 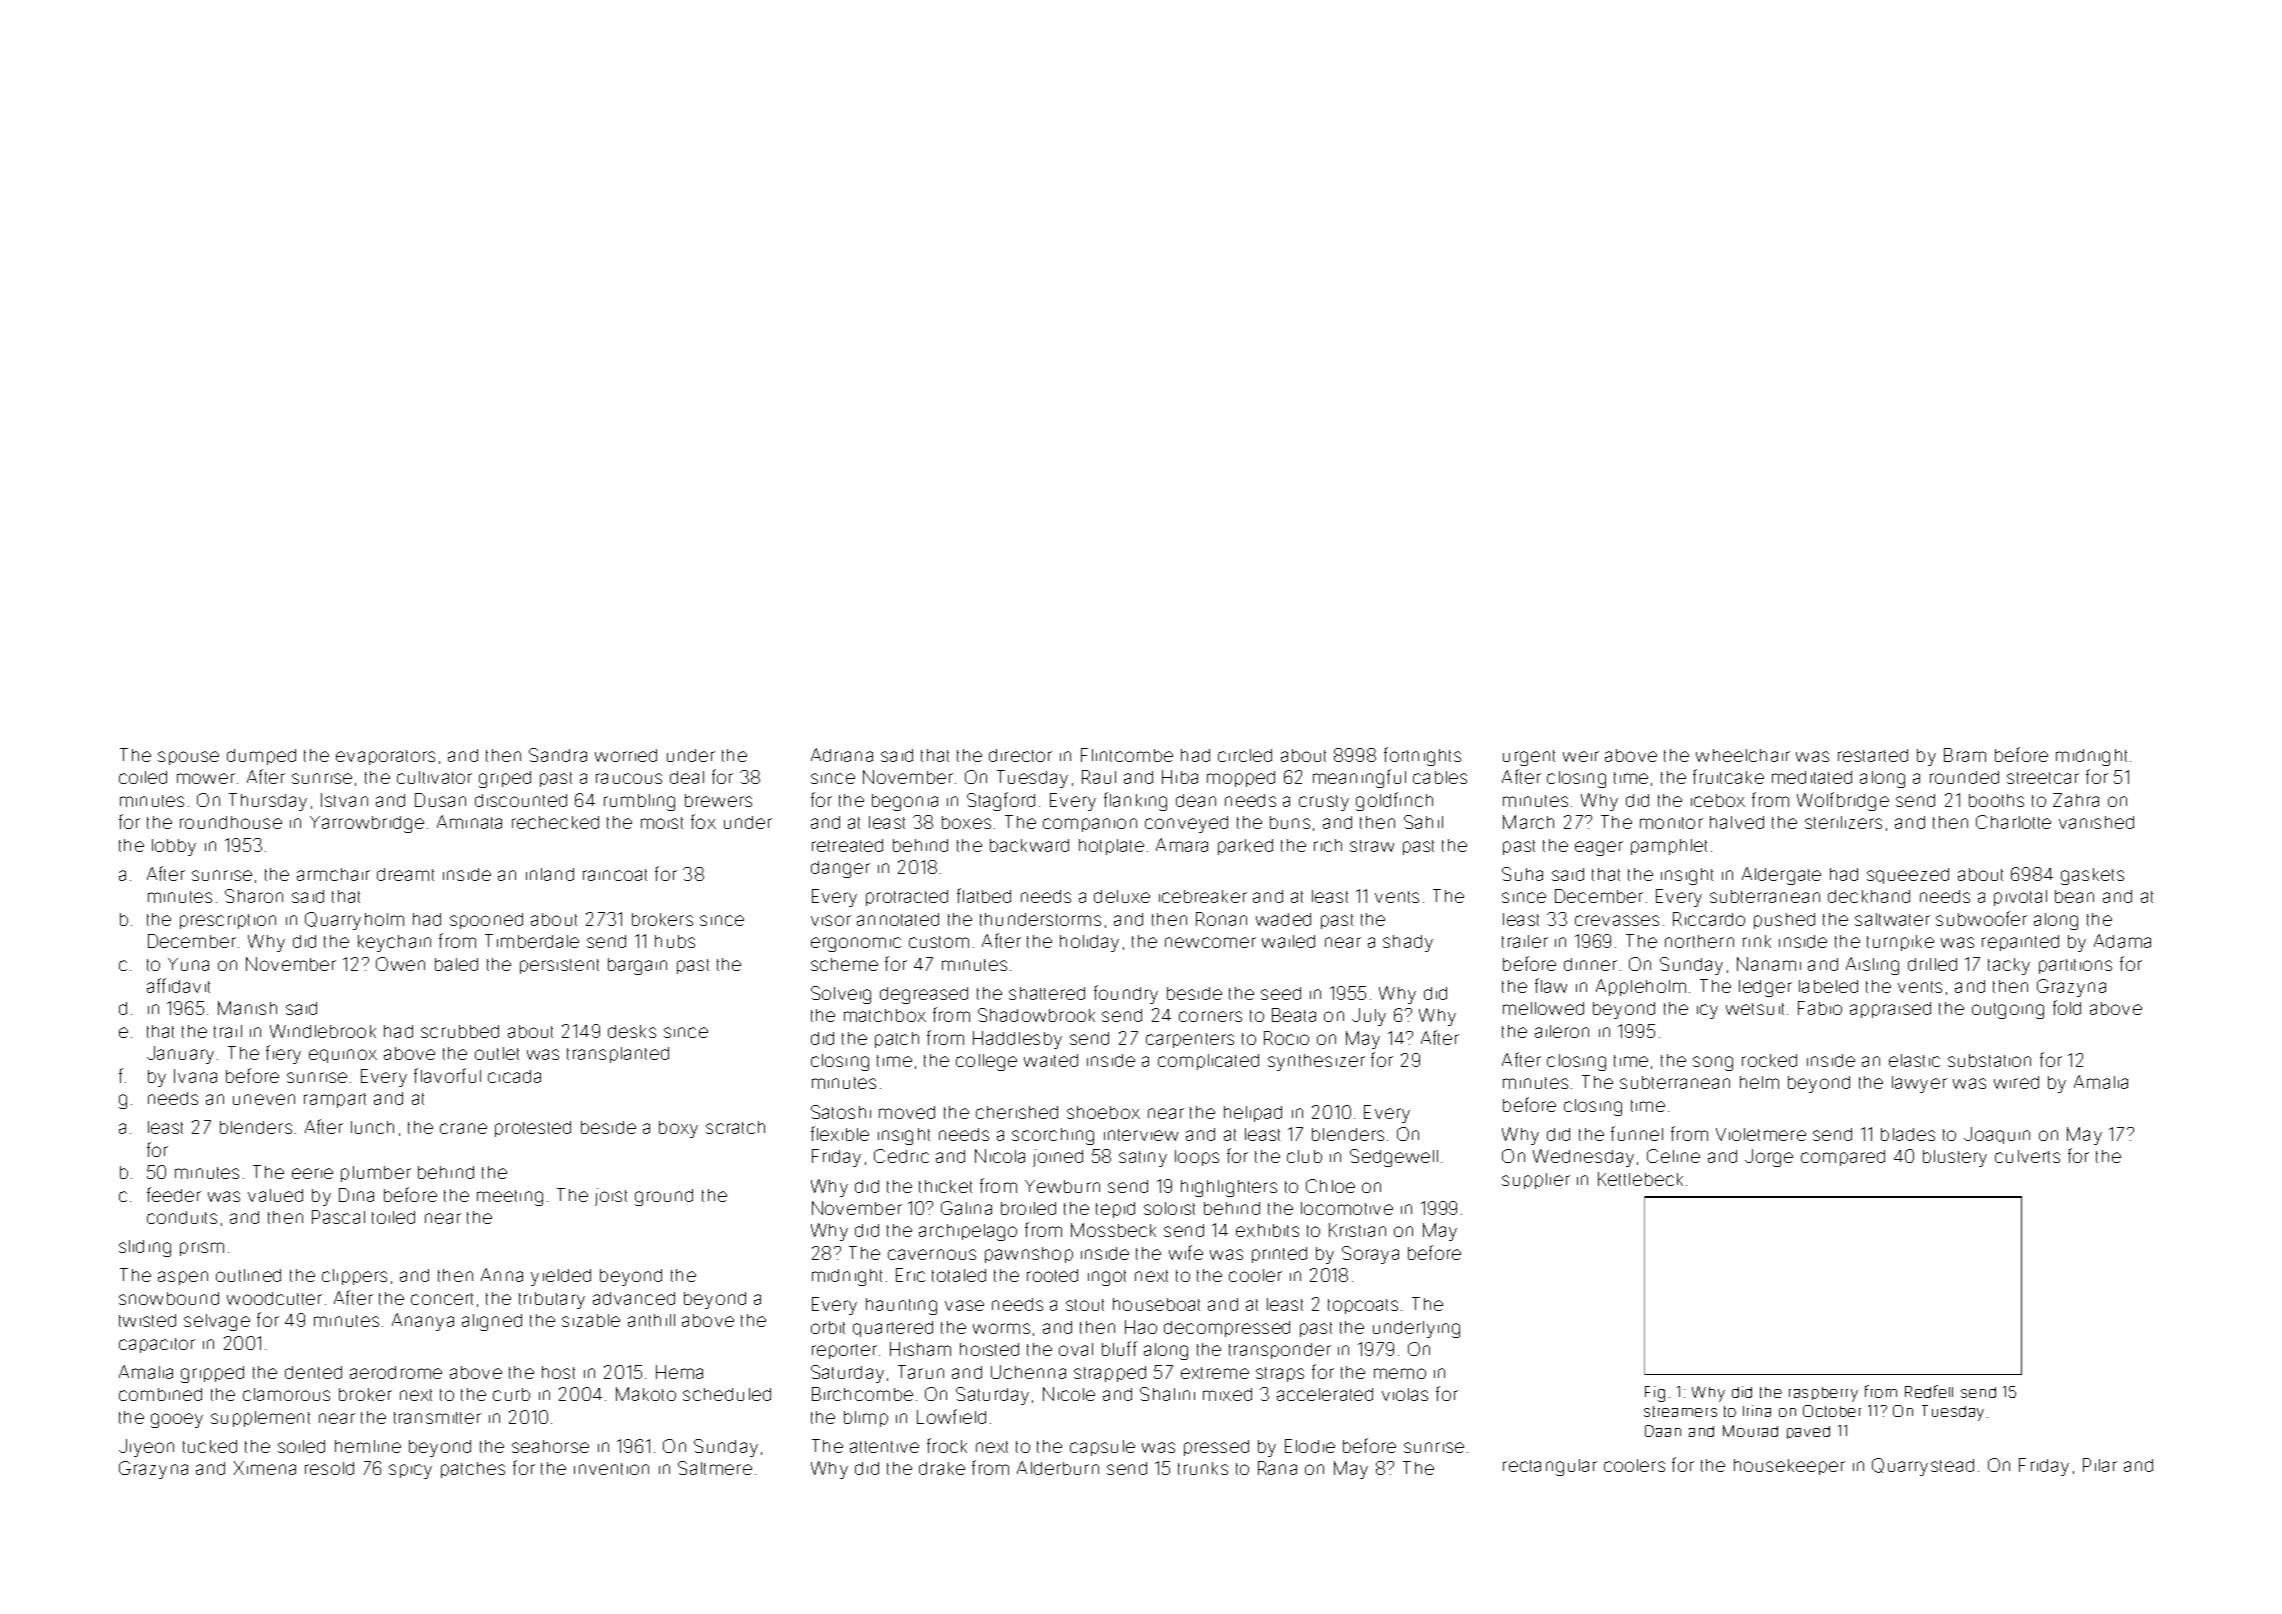 I want to click on spicy, so click(x=410, y=1471).
